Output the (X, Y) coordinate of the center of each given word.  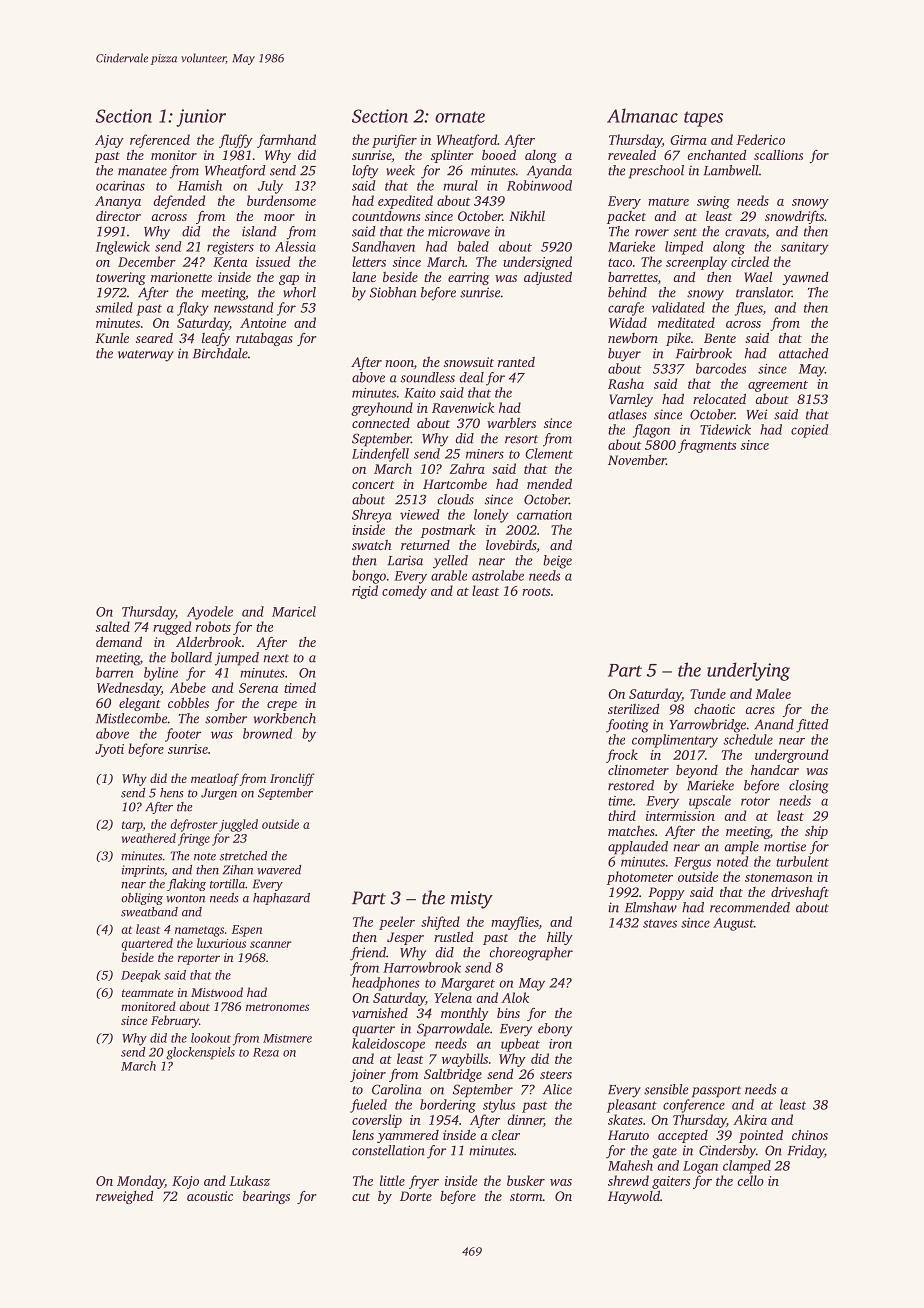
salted (112, 626)
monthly (465, 1014)
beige (557, 562)
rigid (365, 592)
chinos (810, 1134)
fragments (707, 446)
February (175, 1021)
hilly (560, 938)
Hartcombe (455, 484)
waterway (146, 356)
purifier (394, 141)
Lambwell (731, 170)
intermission (680, 816)
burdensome (281, 200)
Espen (247, 931)
